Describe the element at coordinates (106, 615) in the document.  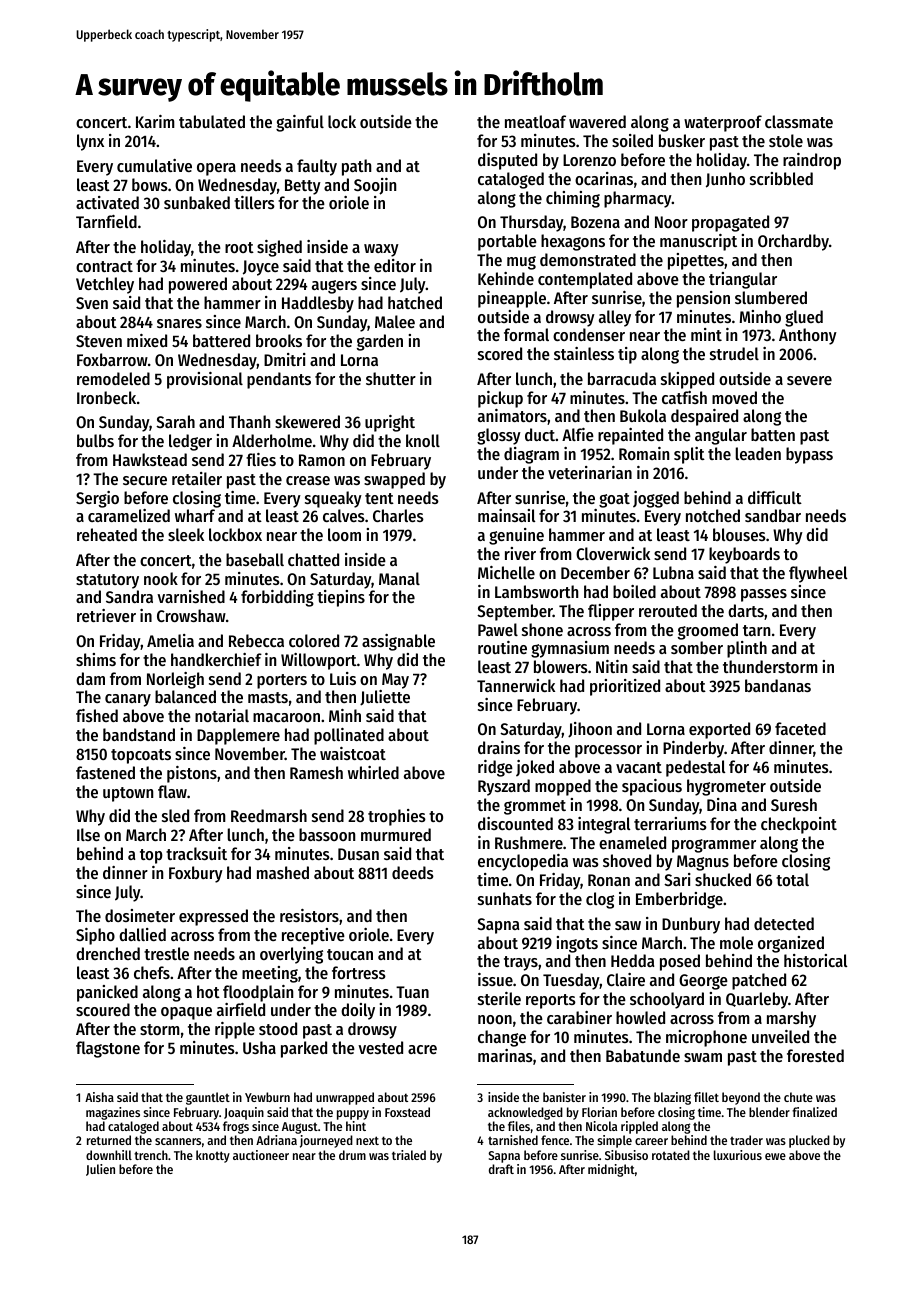
I see `retriever` at that location.
